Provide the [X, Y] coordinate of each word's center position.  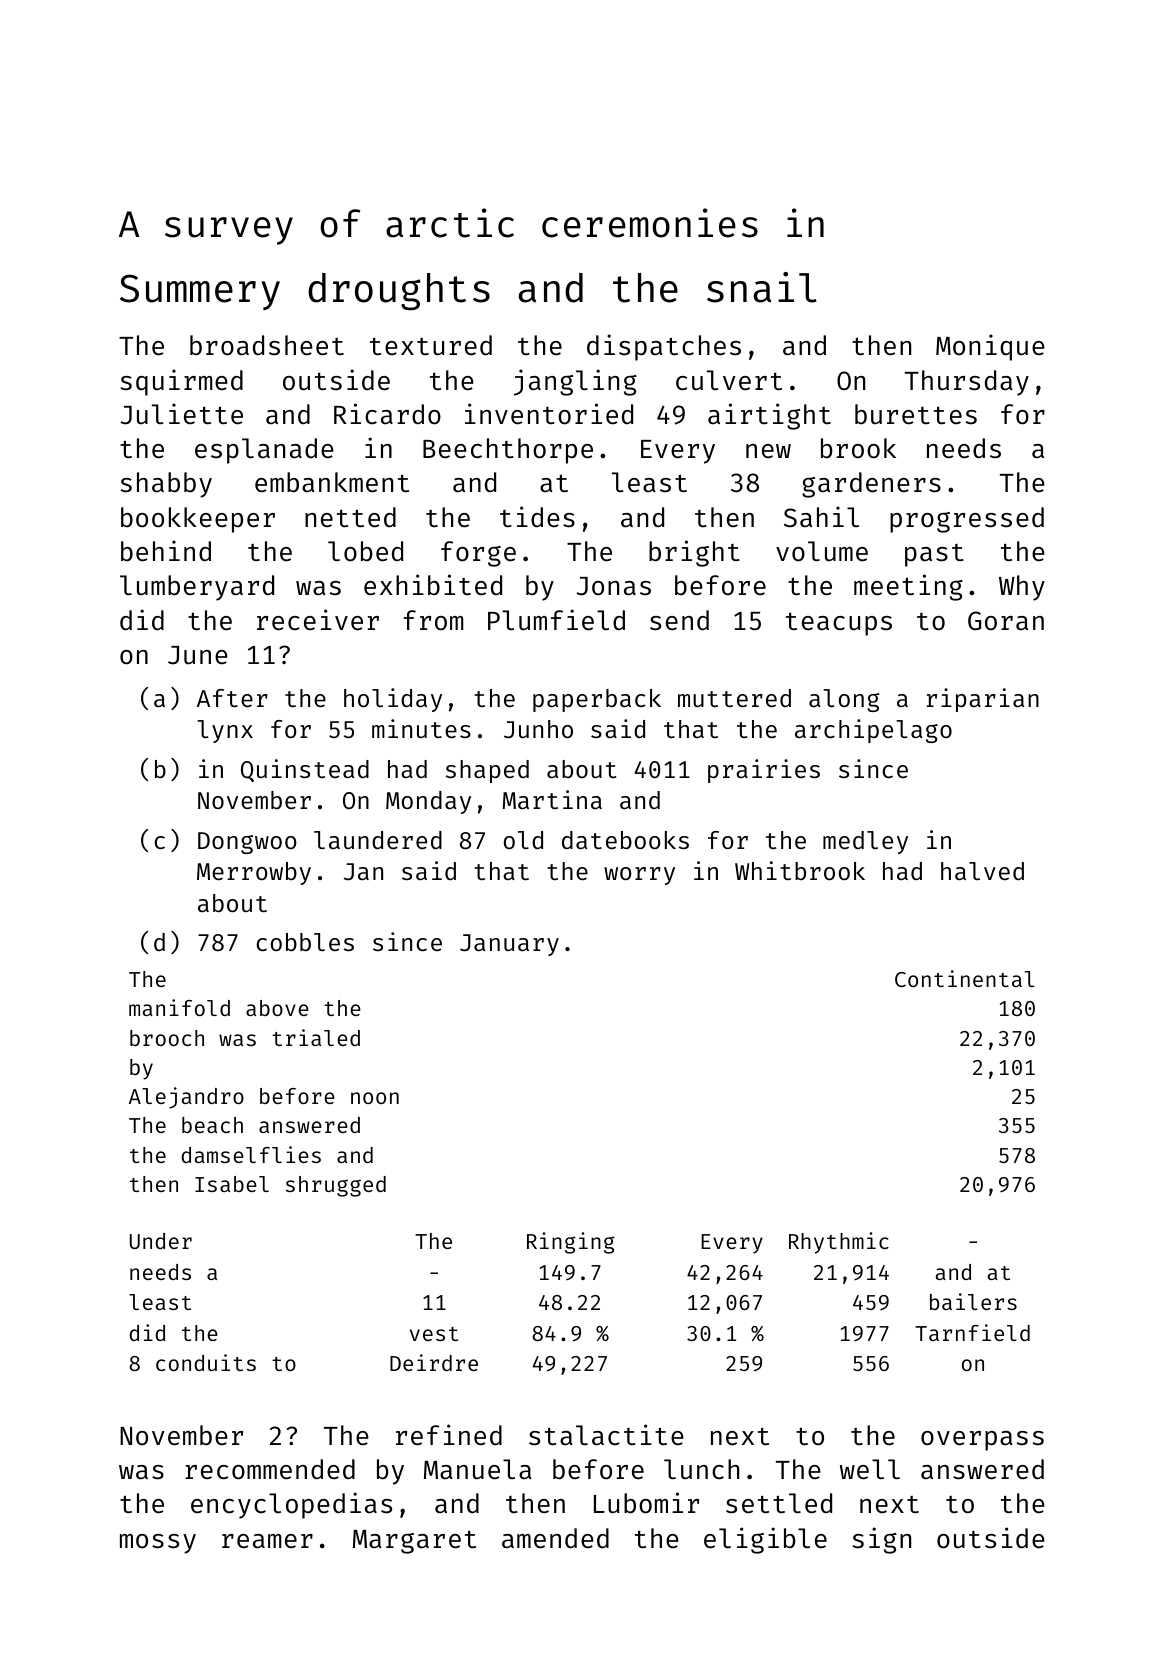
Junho [538, 729]
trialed [316, 1037]
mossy [158, 1544]
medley [865, 842]
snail [762, 287]
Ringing [571, 1243]
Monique [990, 347]
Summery [200, 292]
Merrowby [254, 873]
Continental [964, 978]
